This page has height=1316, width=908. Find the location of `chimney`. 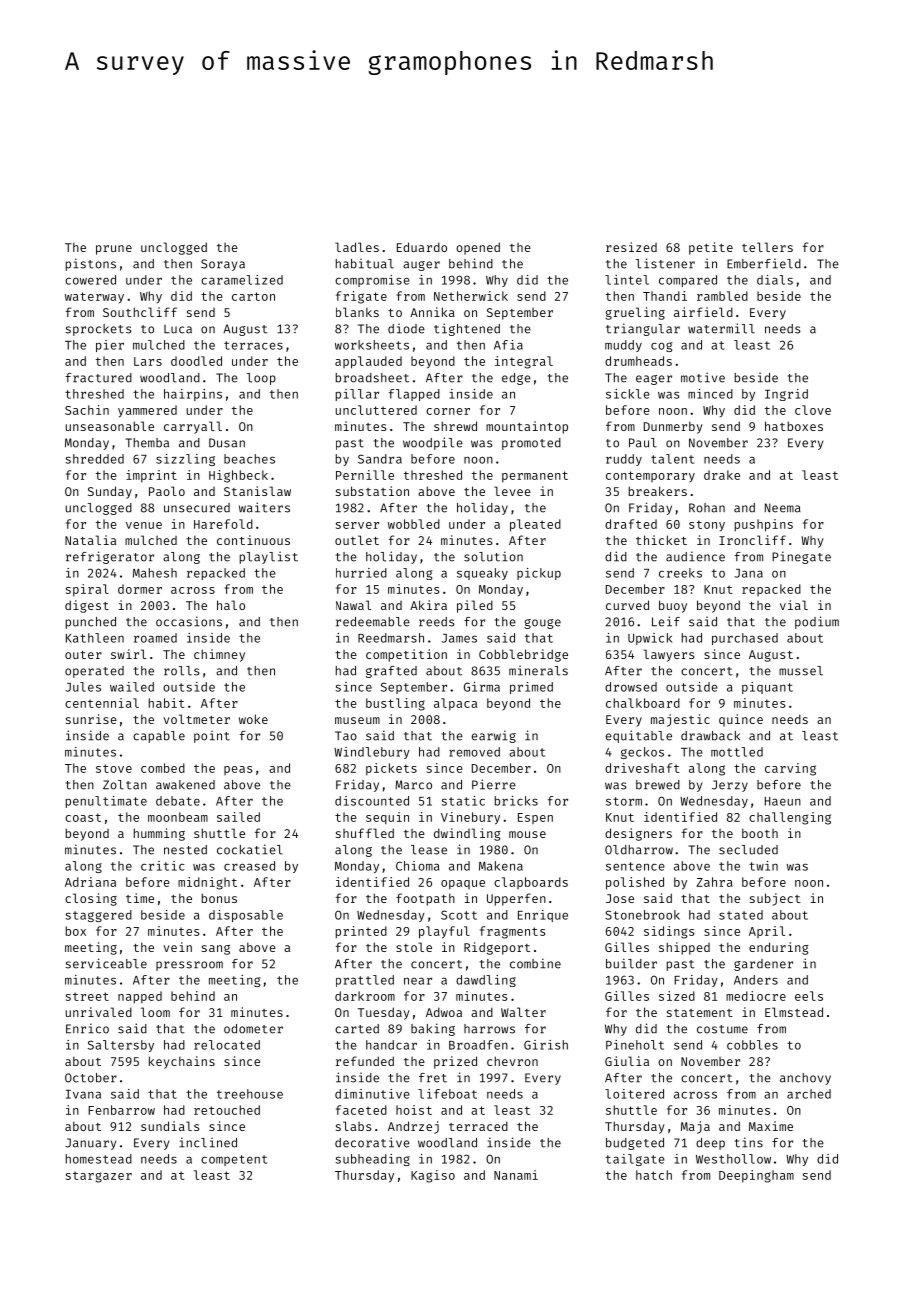

chimney is located at coordinates (219, 655).
